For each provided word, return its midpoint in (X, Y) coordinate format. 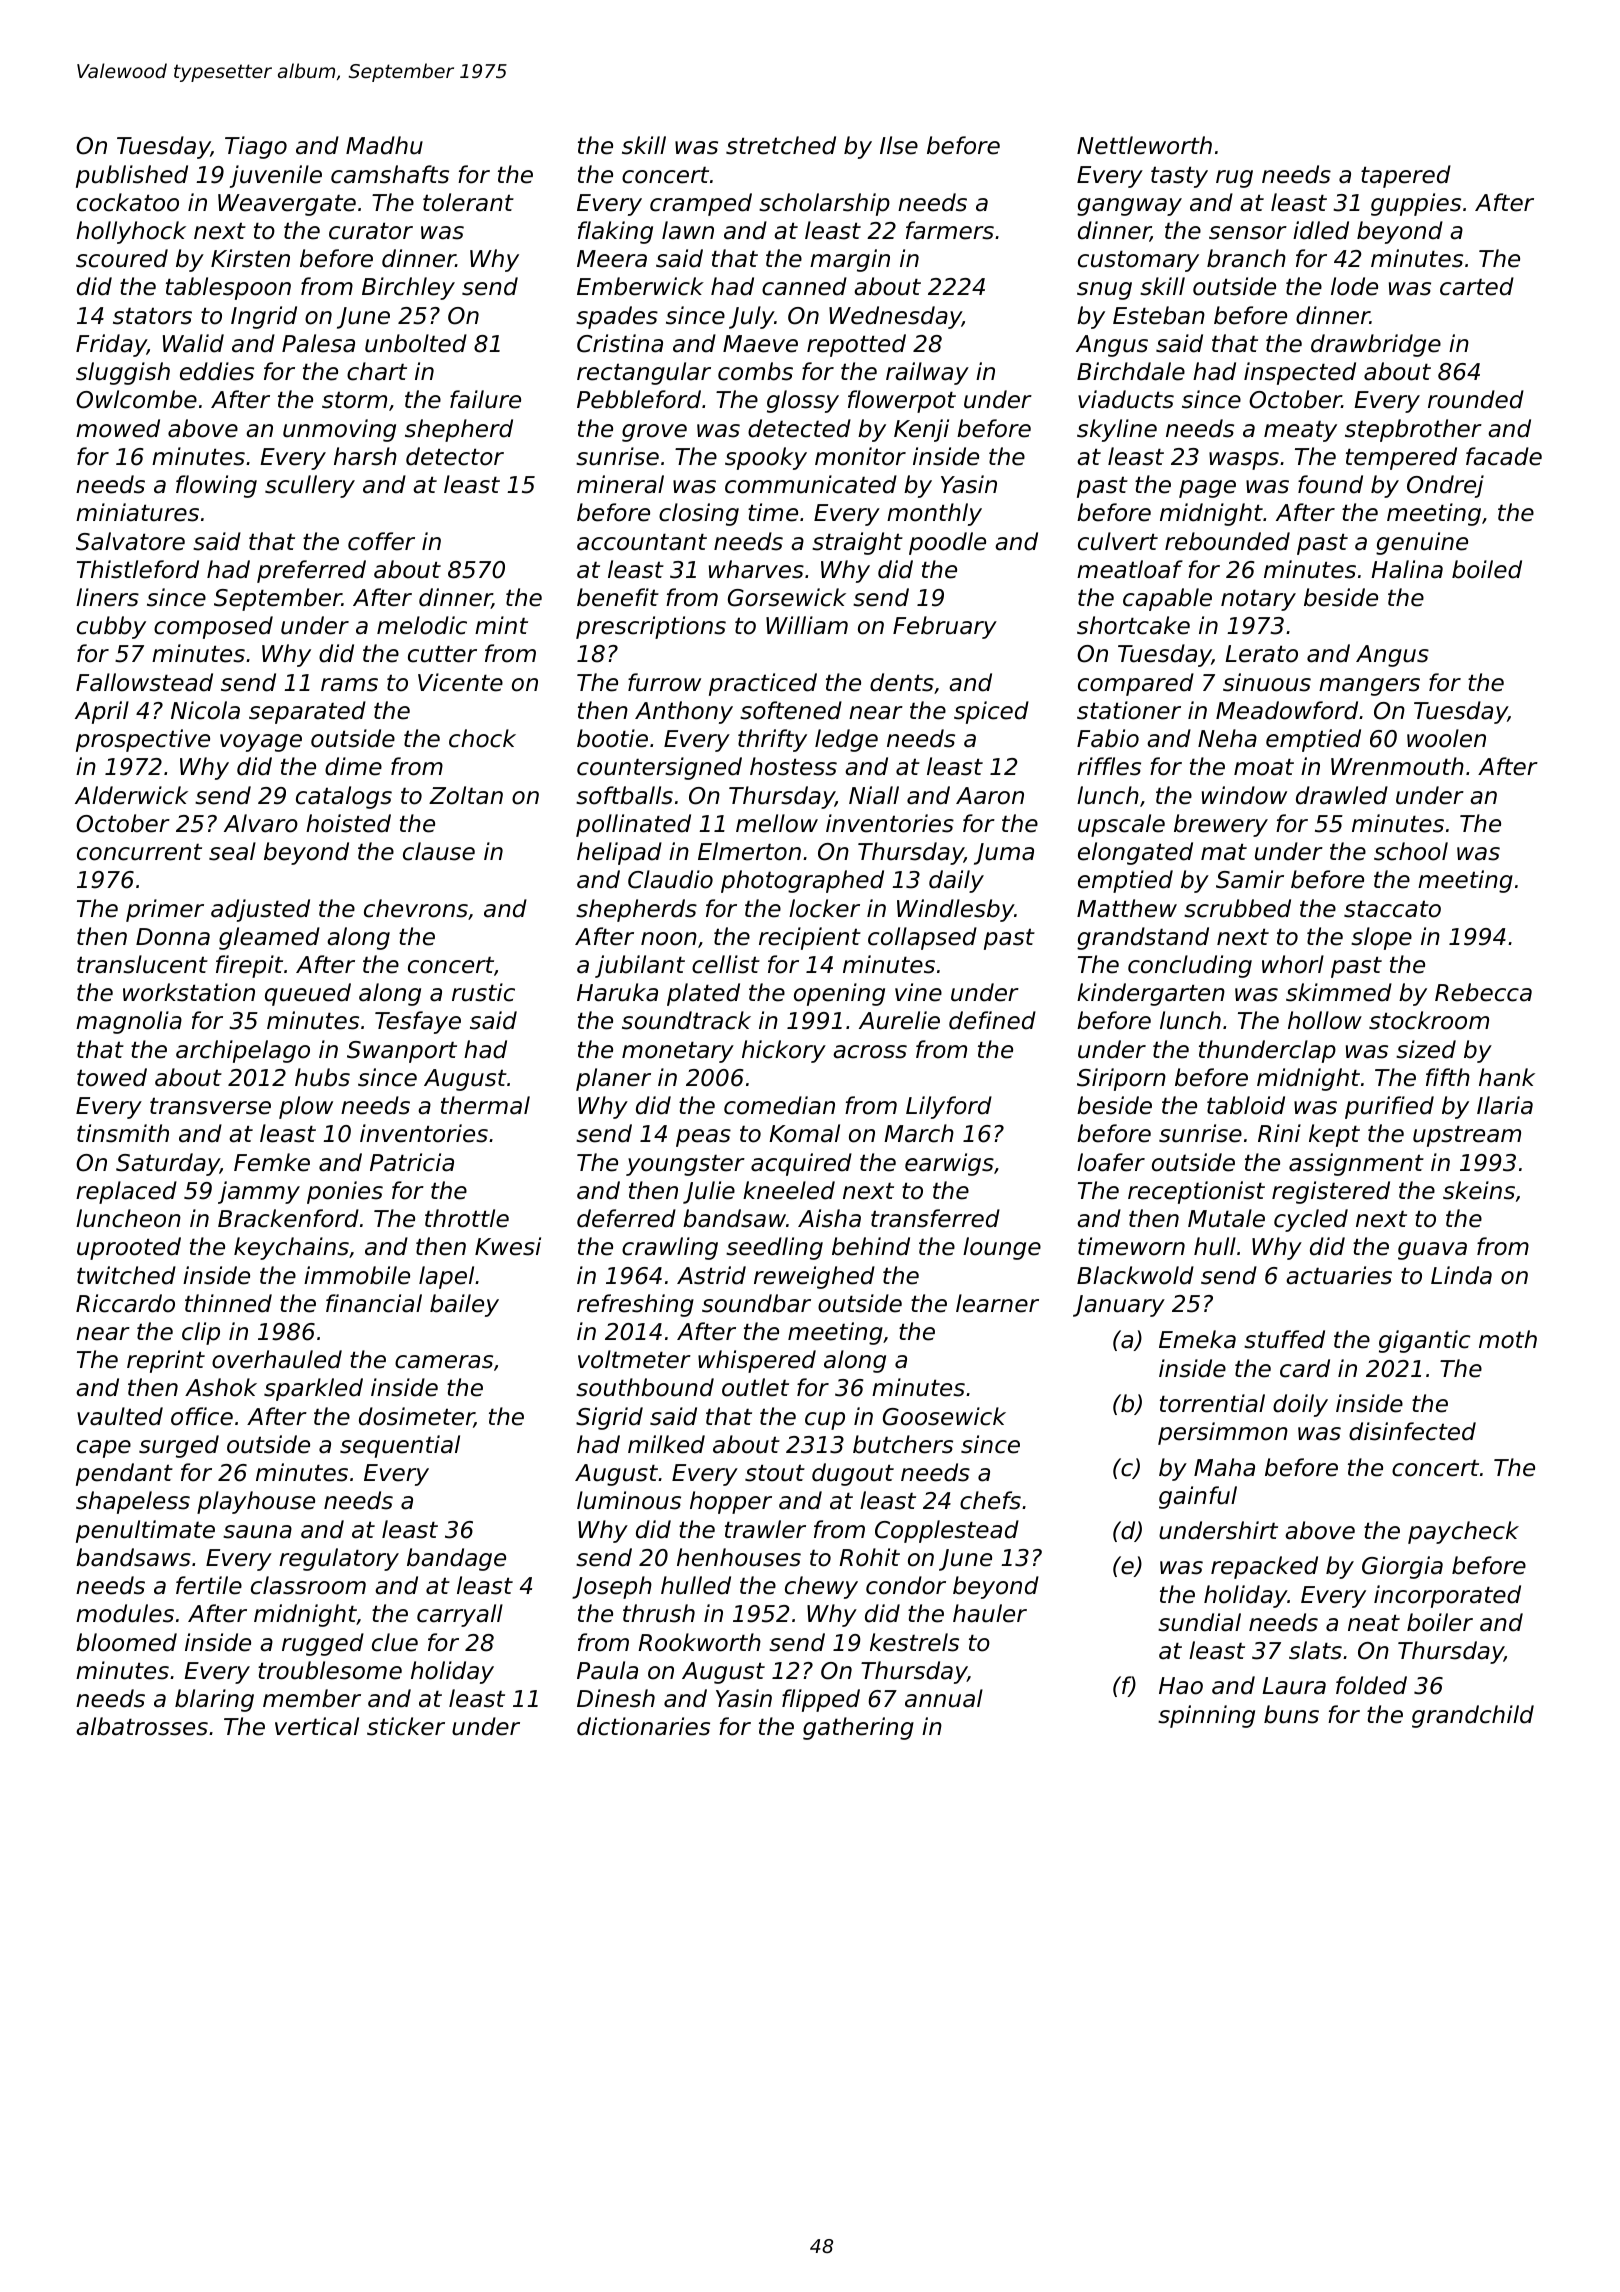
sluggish (123, 373)
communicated (811, 484)
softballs (624, 795)
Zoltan (466, 795)
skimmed (1339, 992)
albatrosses (142, 1726)
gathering (858, 1728)
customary (1138, 261)
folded (1371, 1685)
